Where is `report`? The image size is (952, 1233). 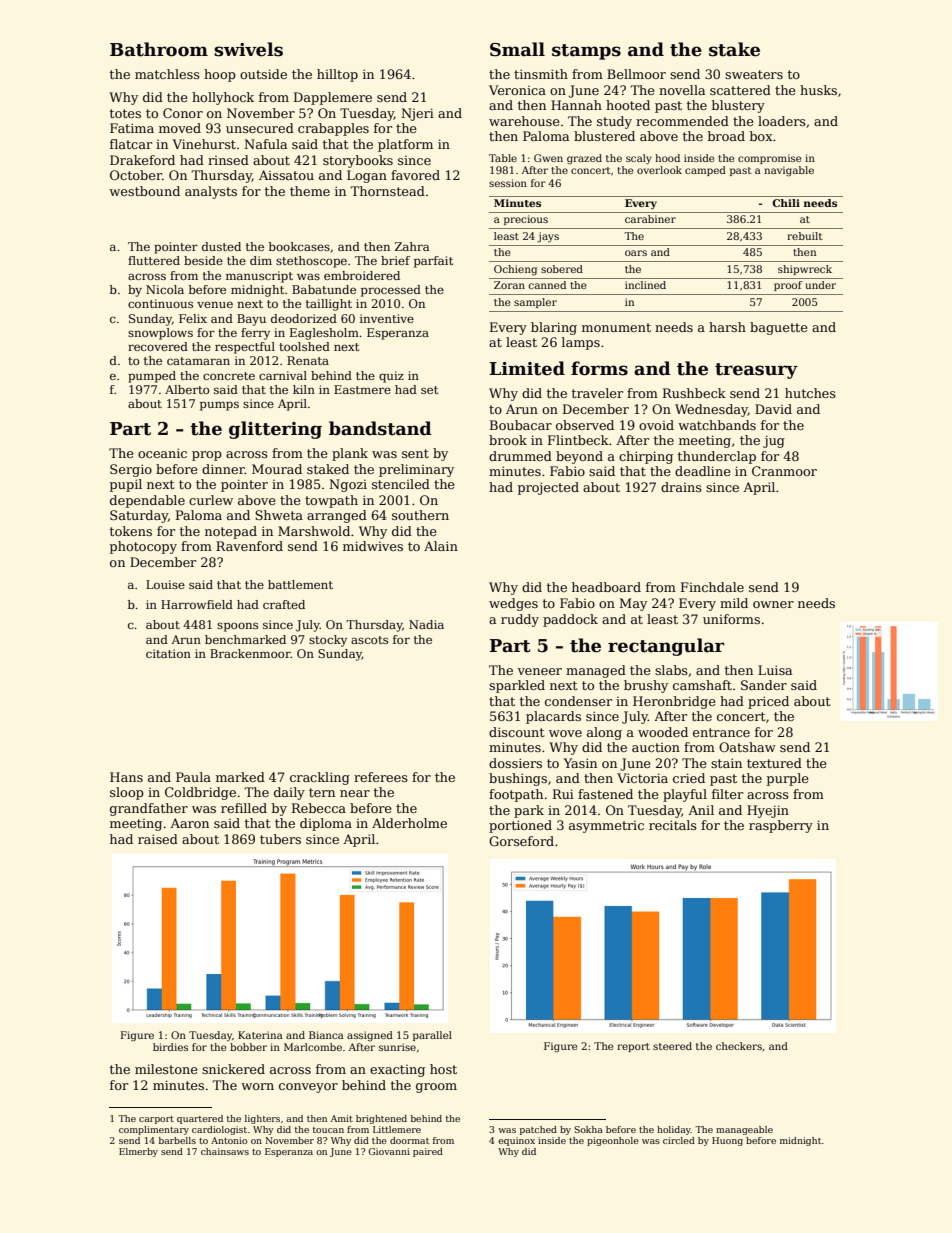
report is located at coordinates (633, 1047).
